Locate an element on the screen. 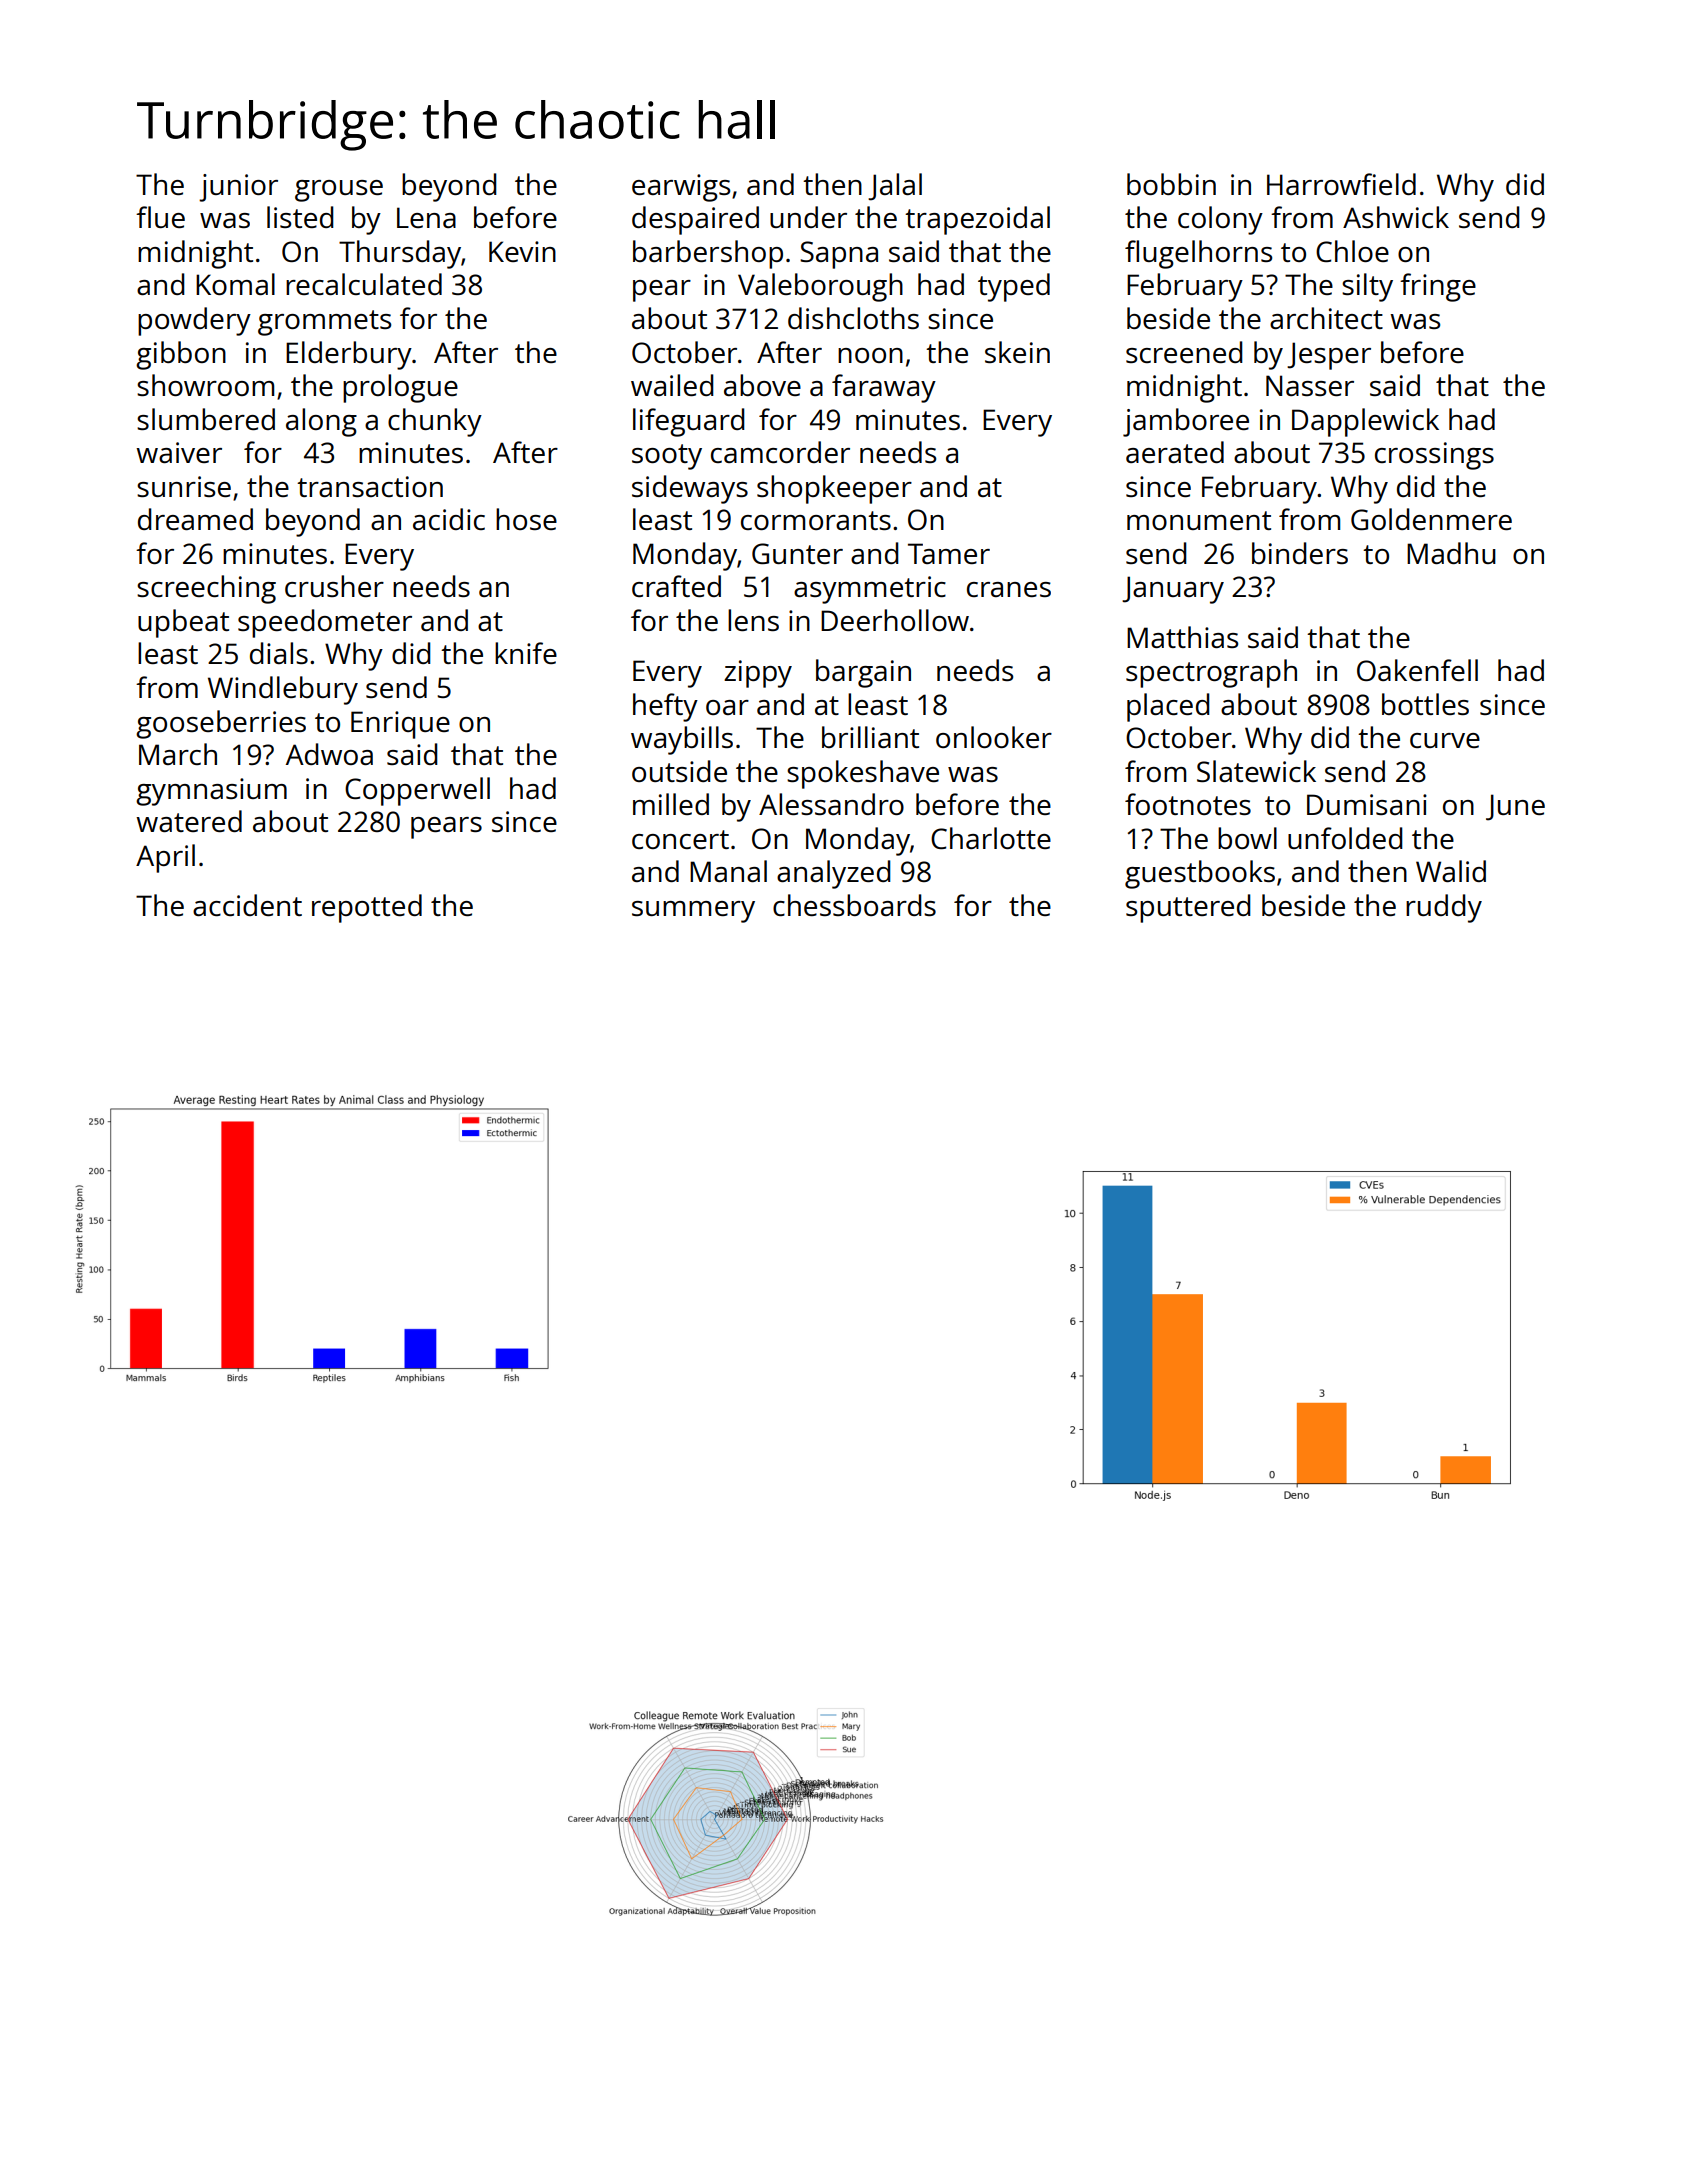 This screenshot has height=2178, width=1683. gibbon is located at coordinates (181, 355).
